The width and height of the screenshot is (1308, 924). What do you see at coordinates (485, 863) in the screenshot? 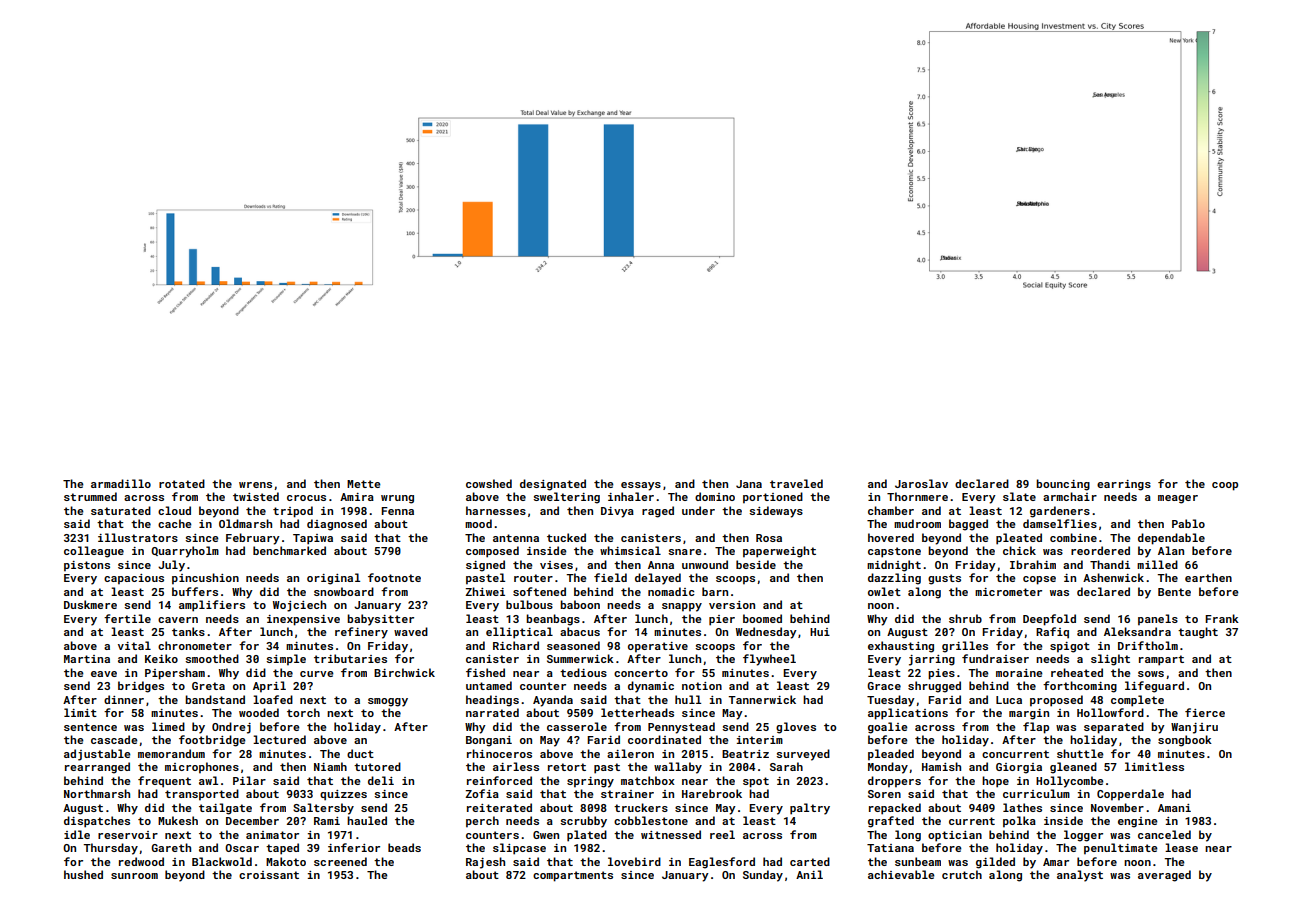
I see `Rajesh` at bounding box center [485, 863].
